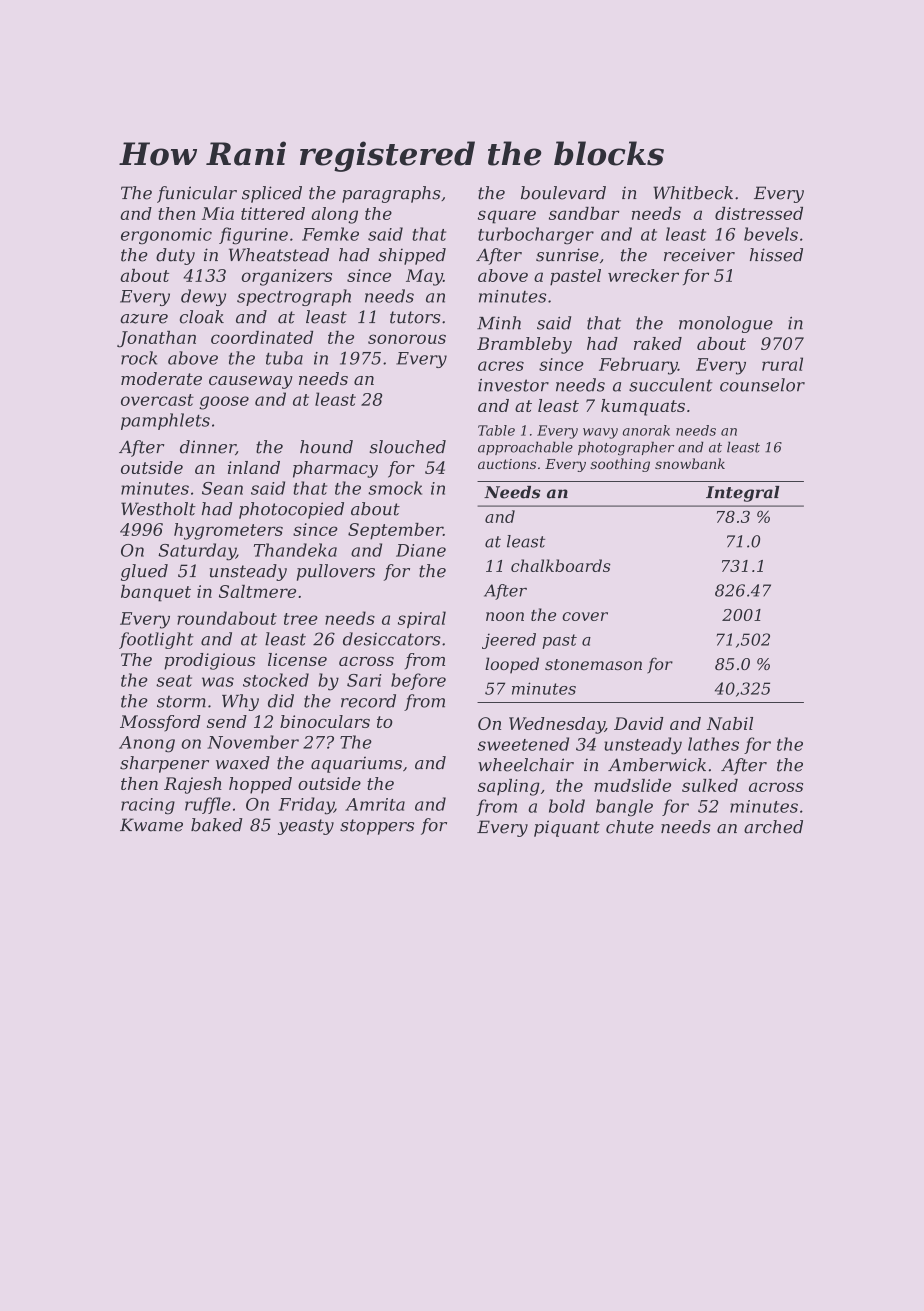  Describe the element at coordinates (391, 194) in the image. I see `paragraphs` at that location.
